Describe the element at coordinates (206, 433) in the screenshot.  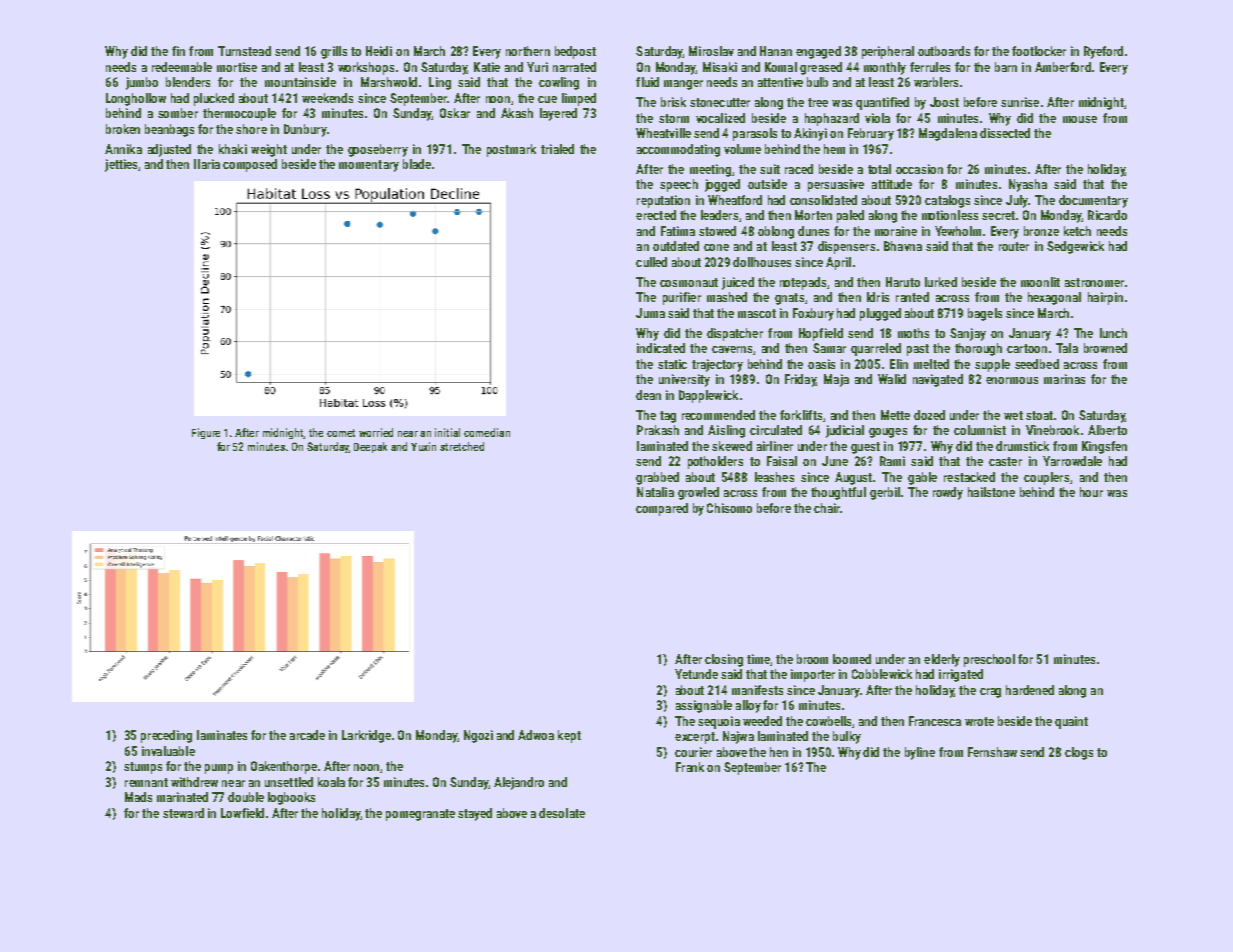
I see `Figure` at that location.
